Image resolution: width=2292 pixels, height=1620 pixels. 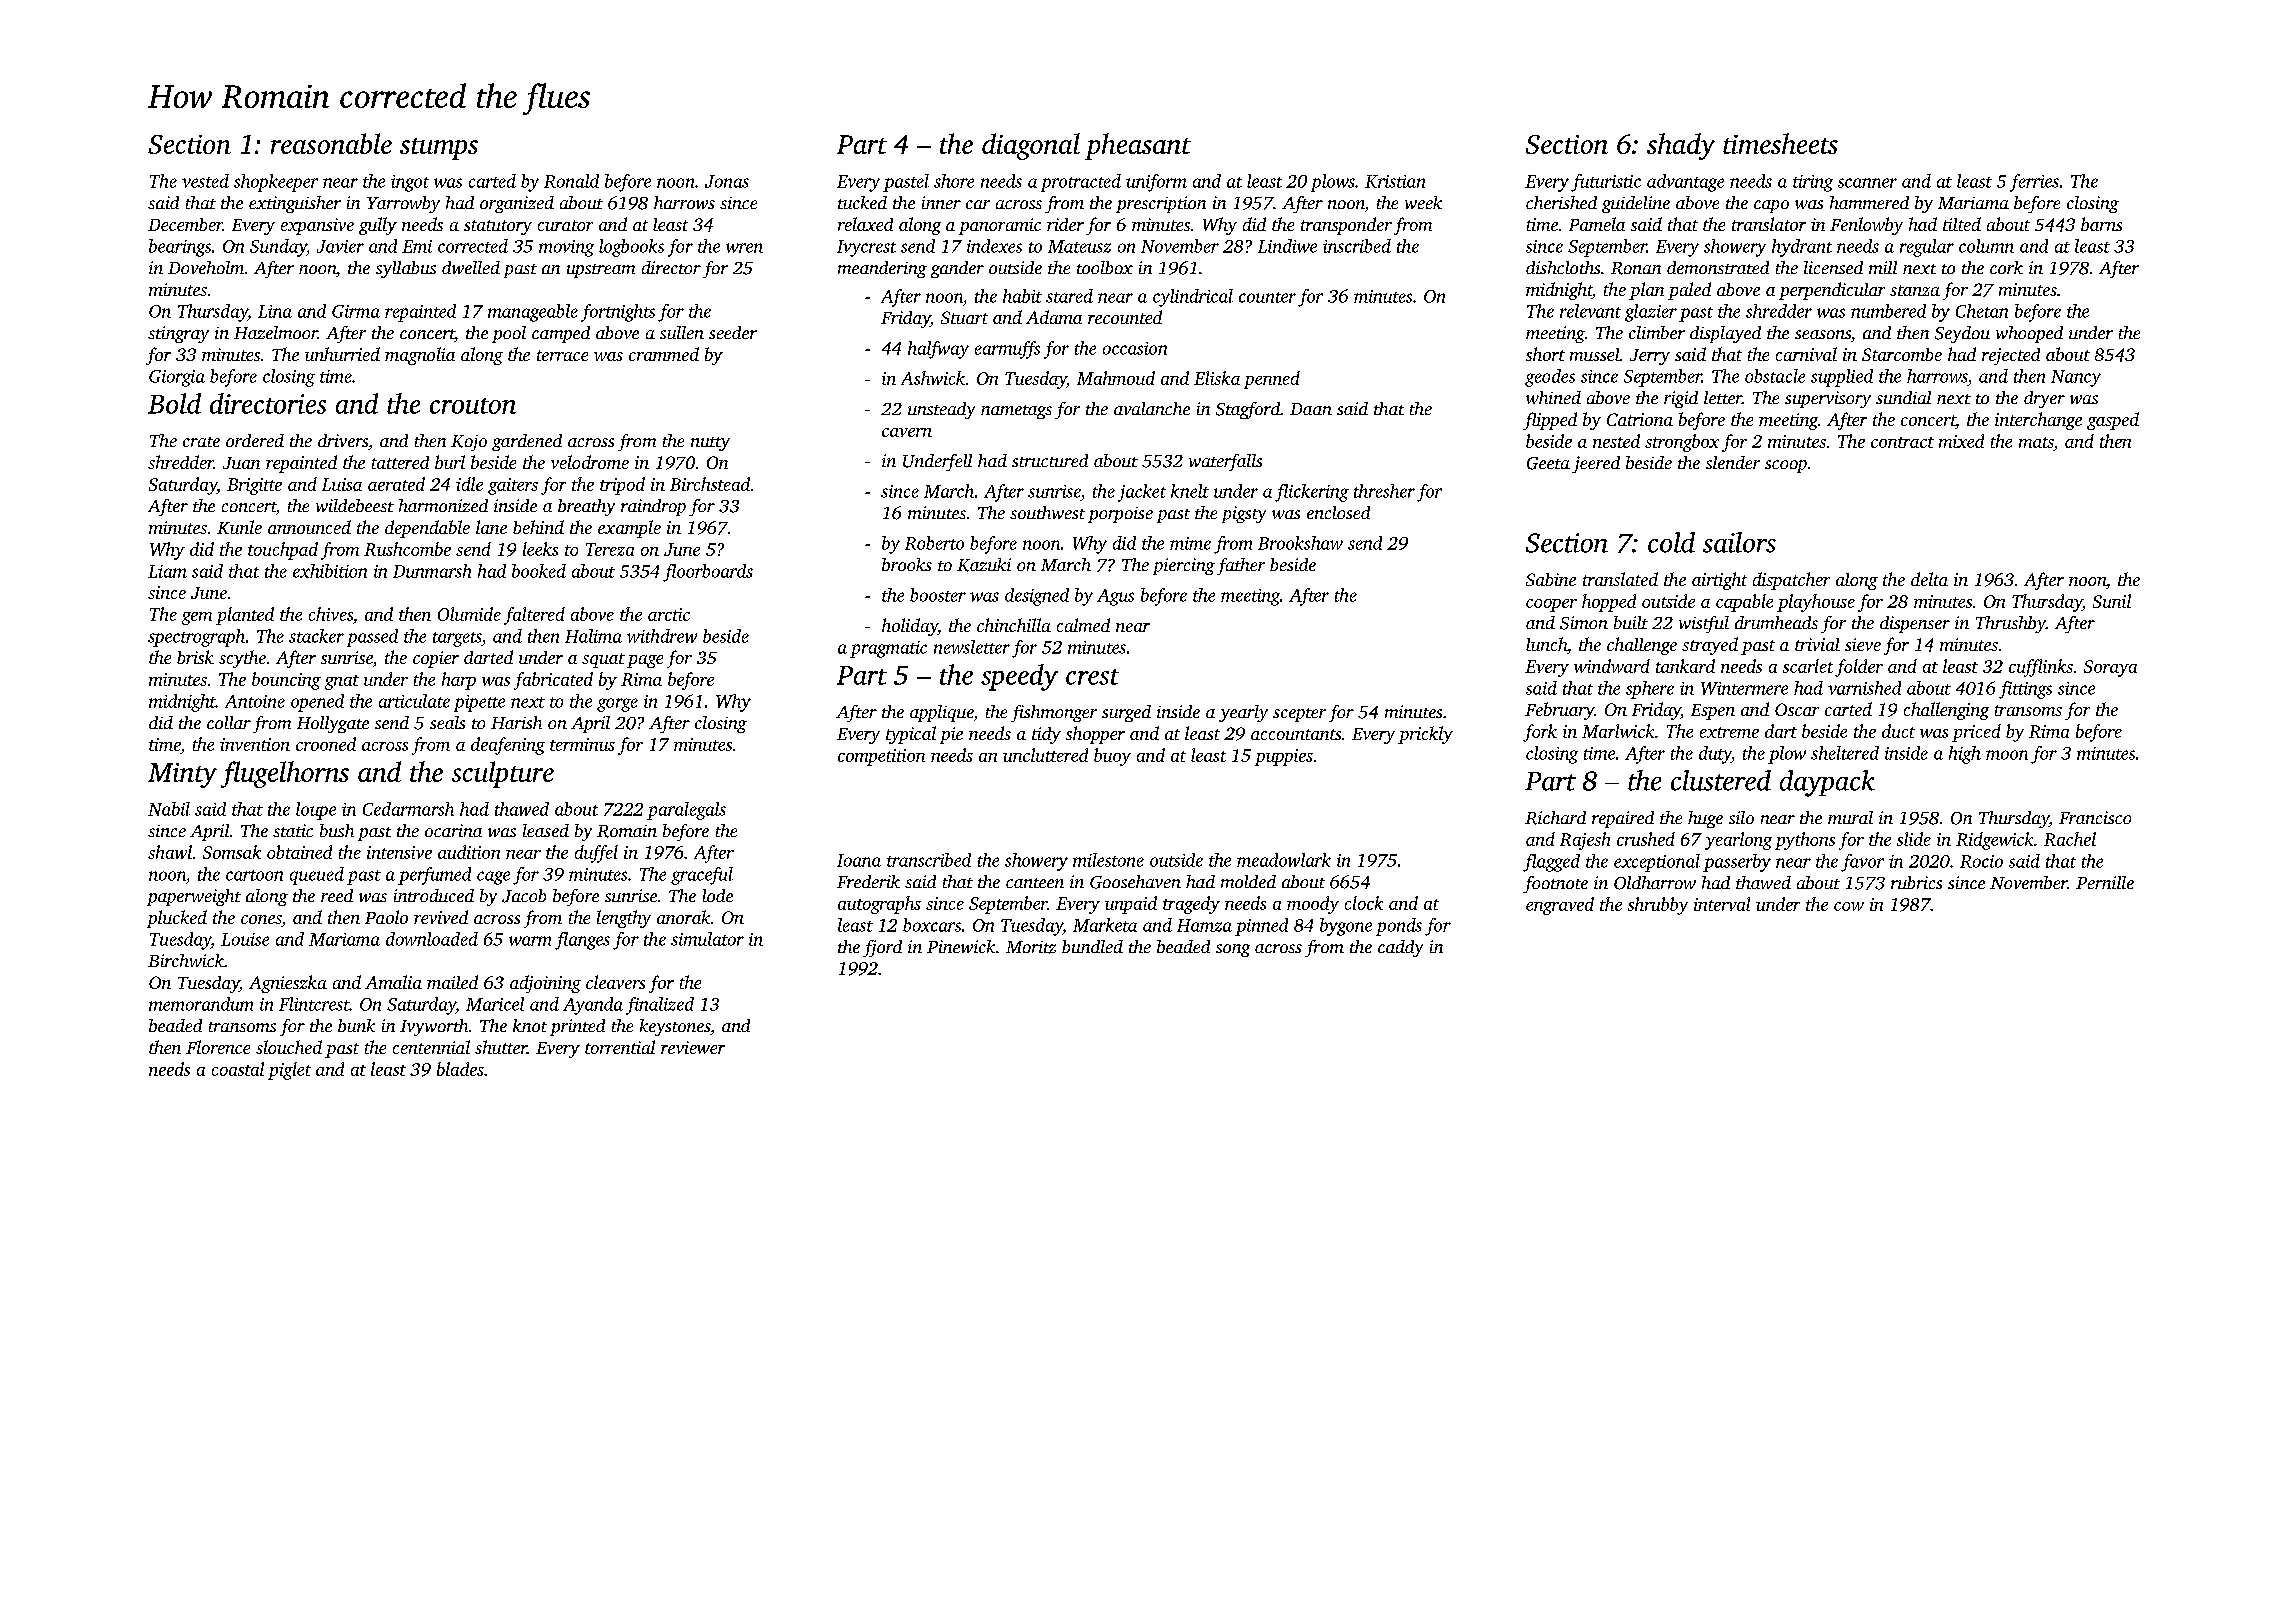 I want to click on Ridgewick, so click(x=1994, y=841).
